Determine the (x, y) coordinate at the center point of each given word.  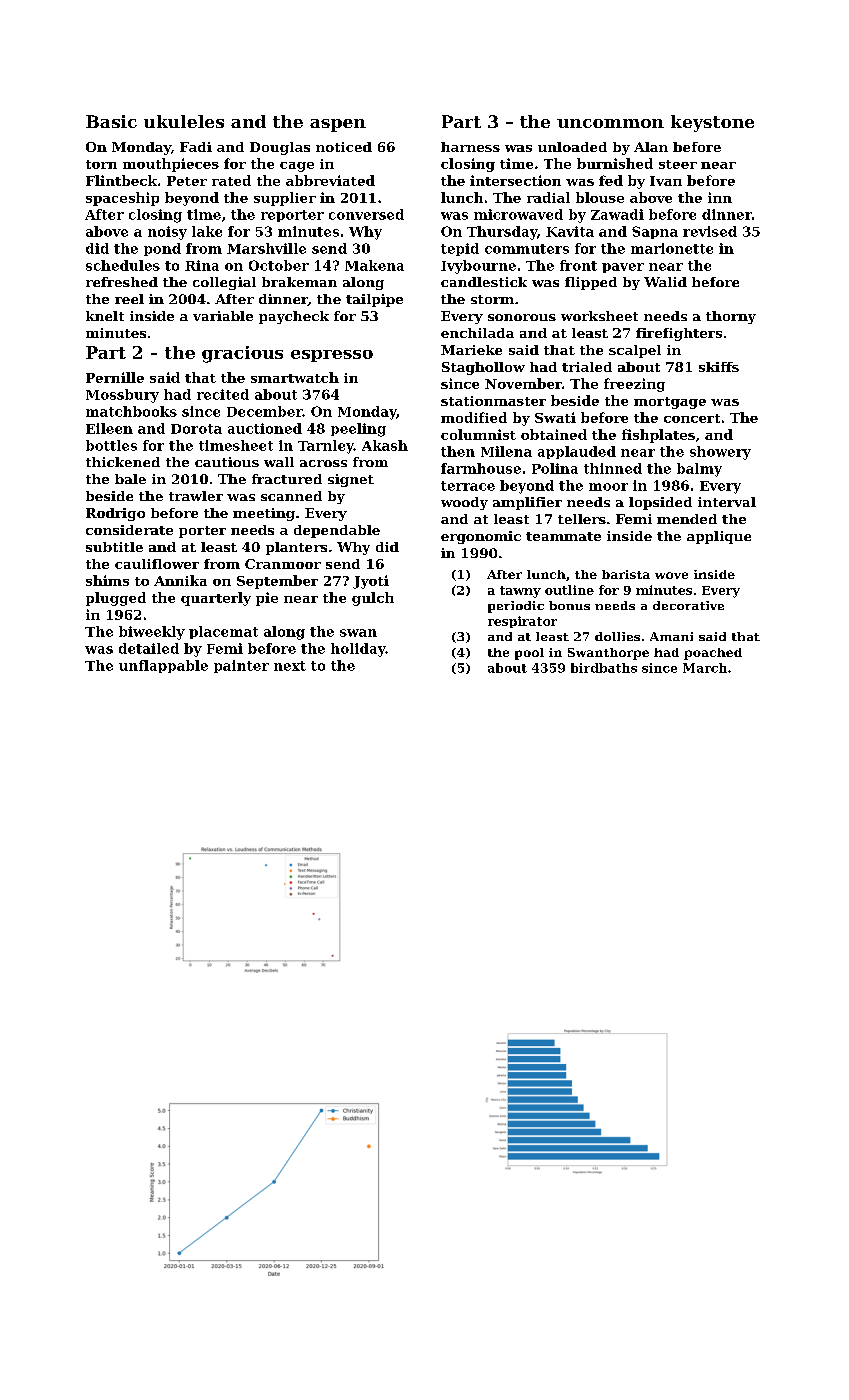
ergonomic (481, 537)
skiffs (719, 367)
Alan (651, 147)
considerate (129, 530)
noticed (344, 147)
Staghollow (483, 368)
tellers (582, 519)
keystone (712, 123)
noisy (167, 233)
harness (470, 147)
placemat (223, 632)
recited (223, 394)
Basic (111, 121)
